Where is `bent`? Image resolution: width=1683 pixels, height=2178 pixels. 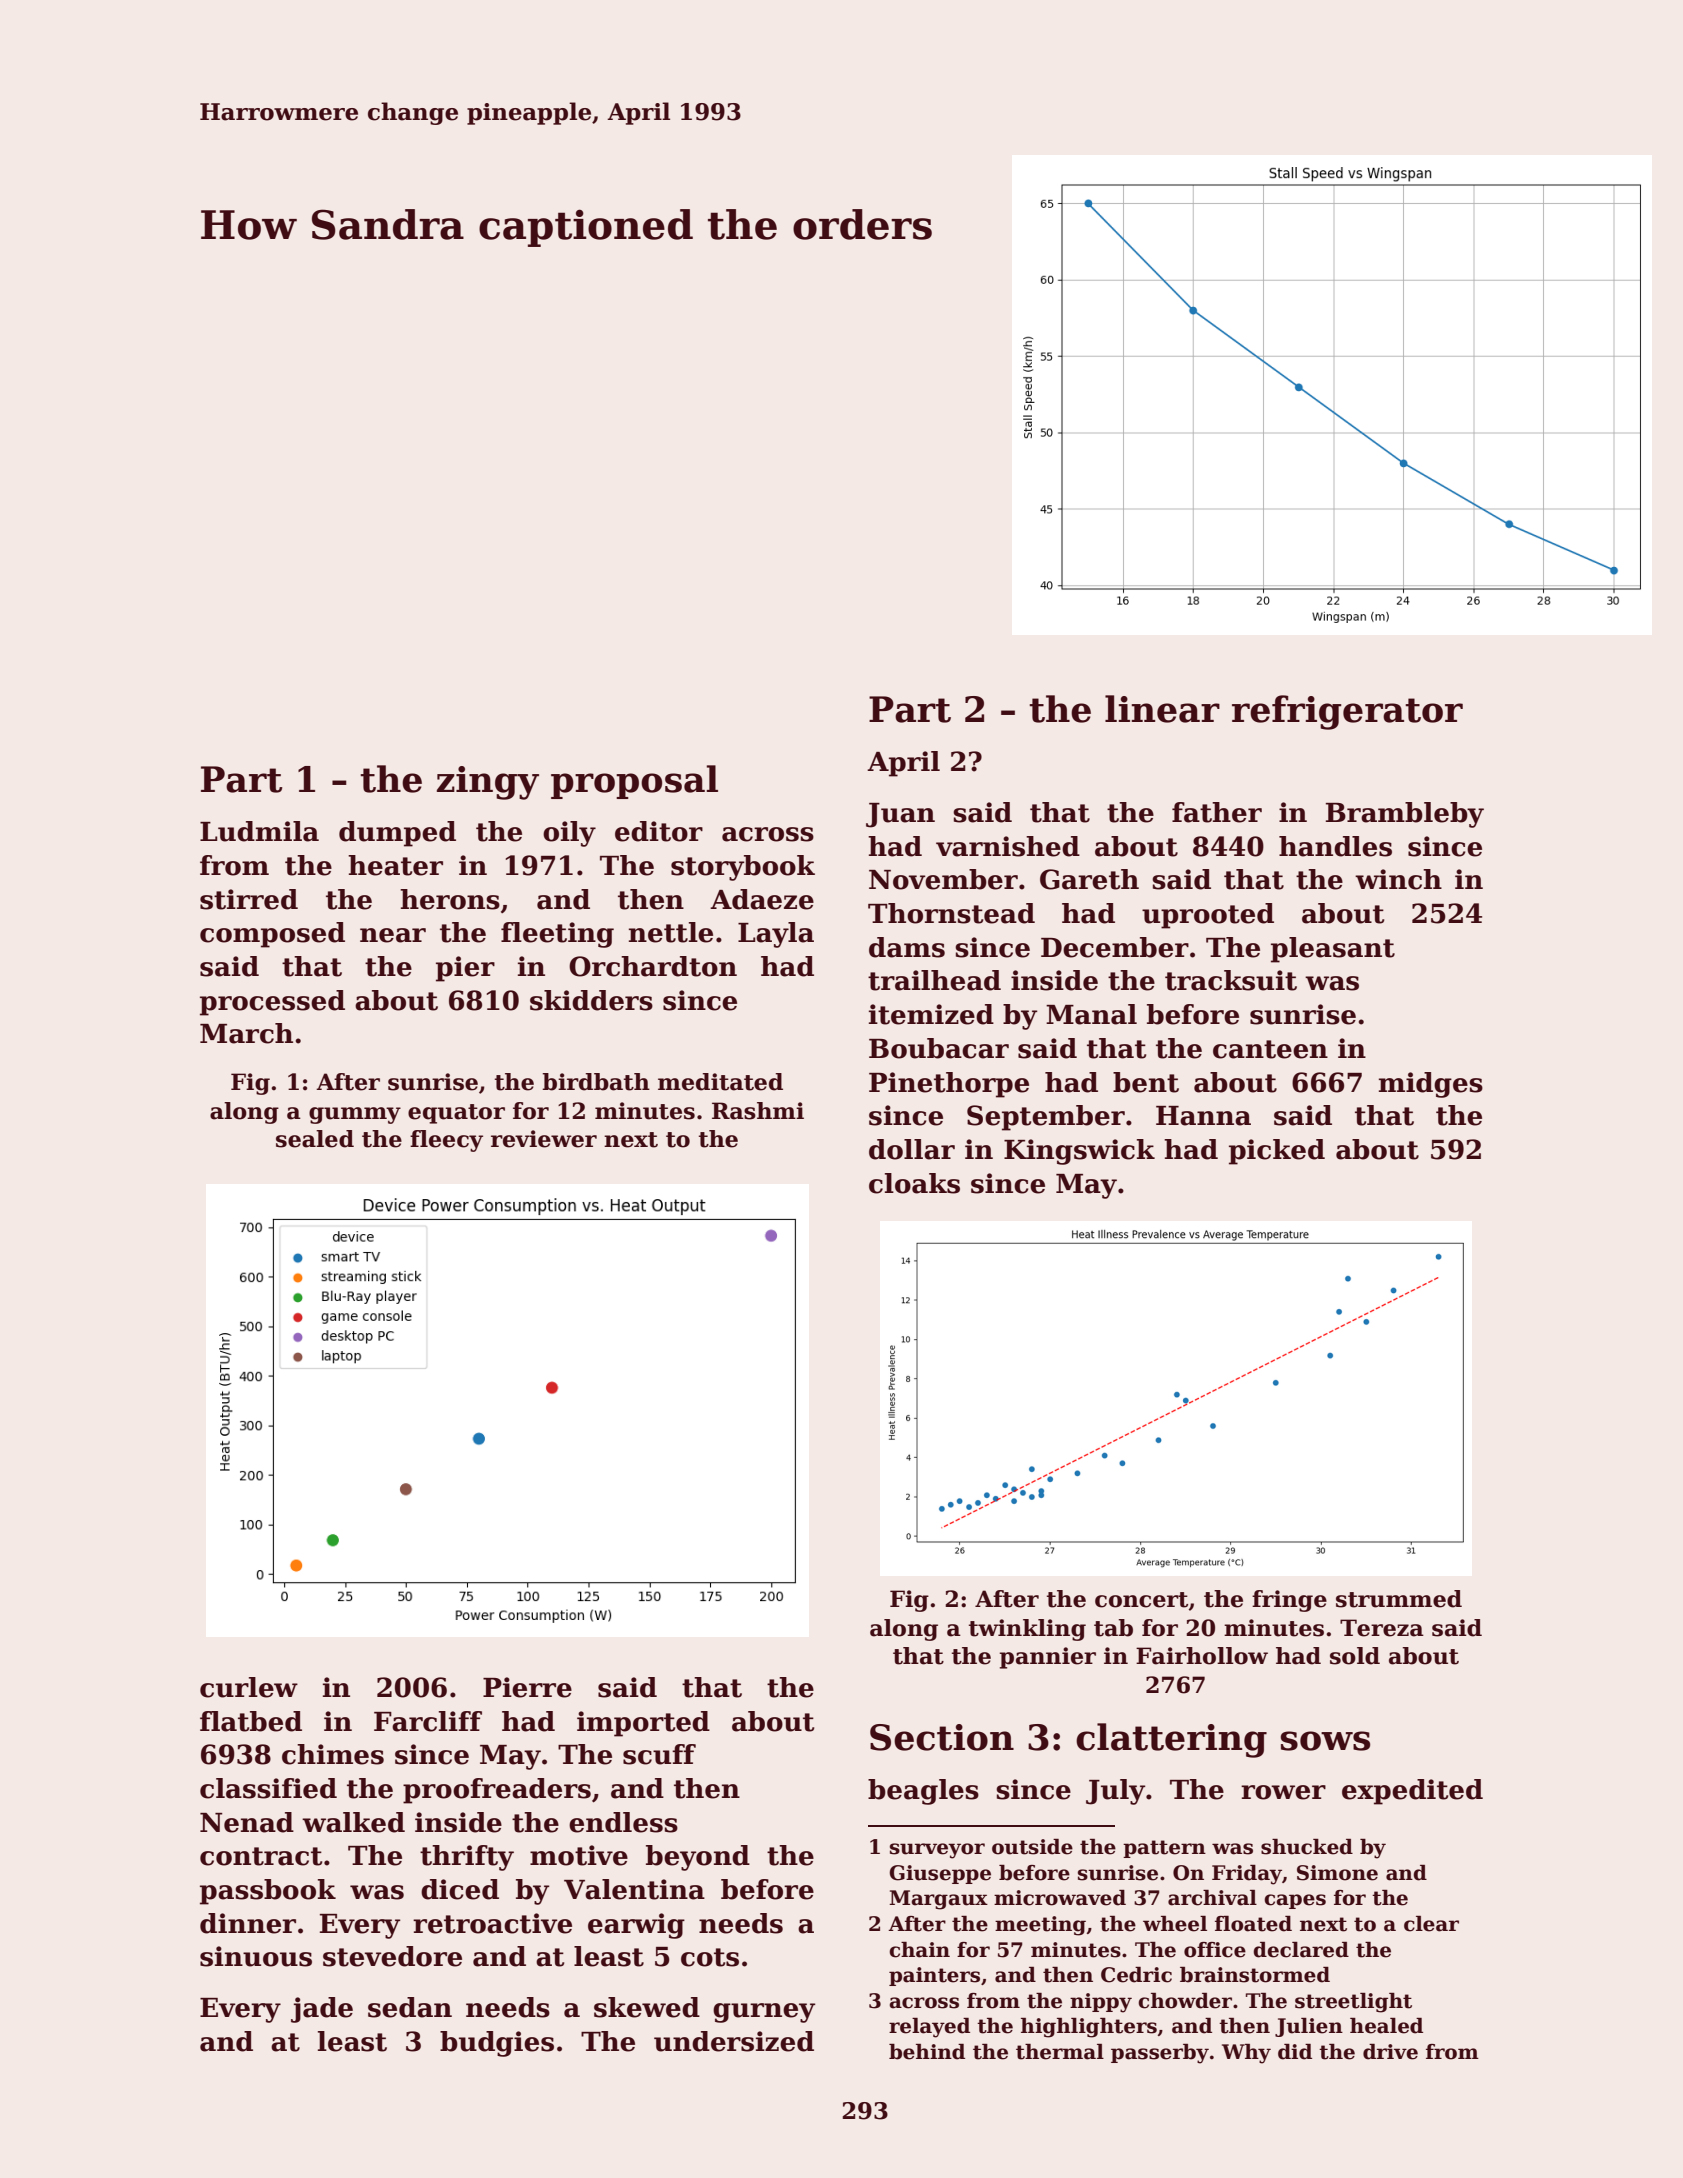
bent is located at coordinates (1146, 1082).
